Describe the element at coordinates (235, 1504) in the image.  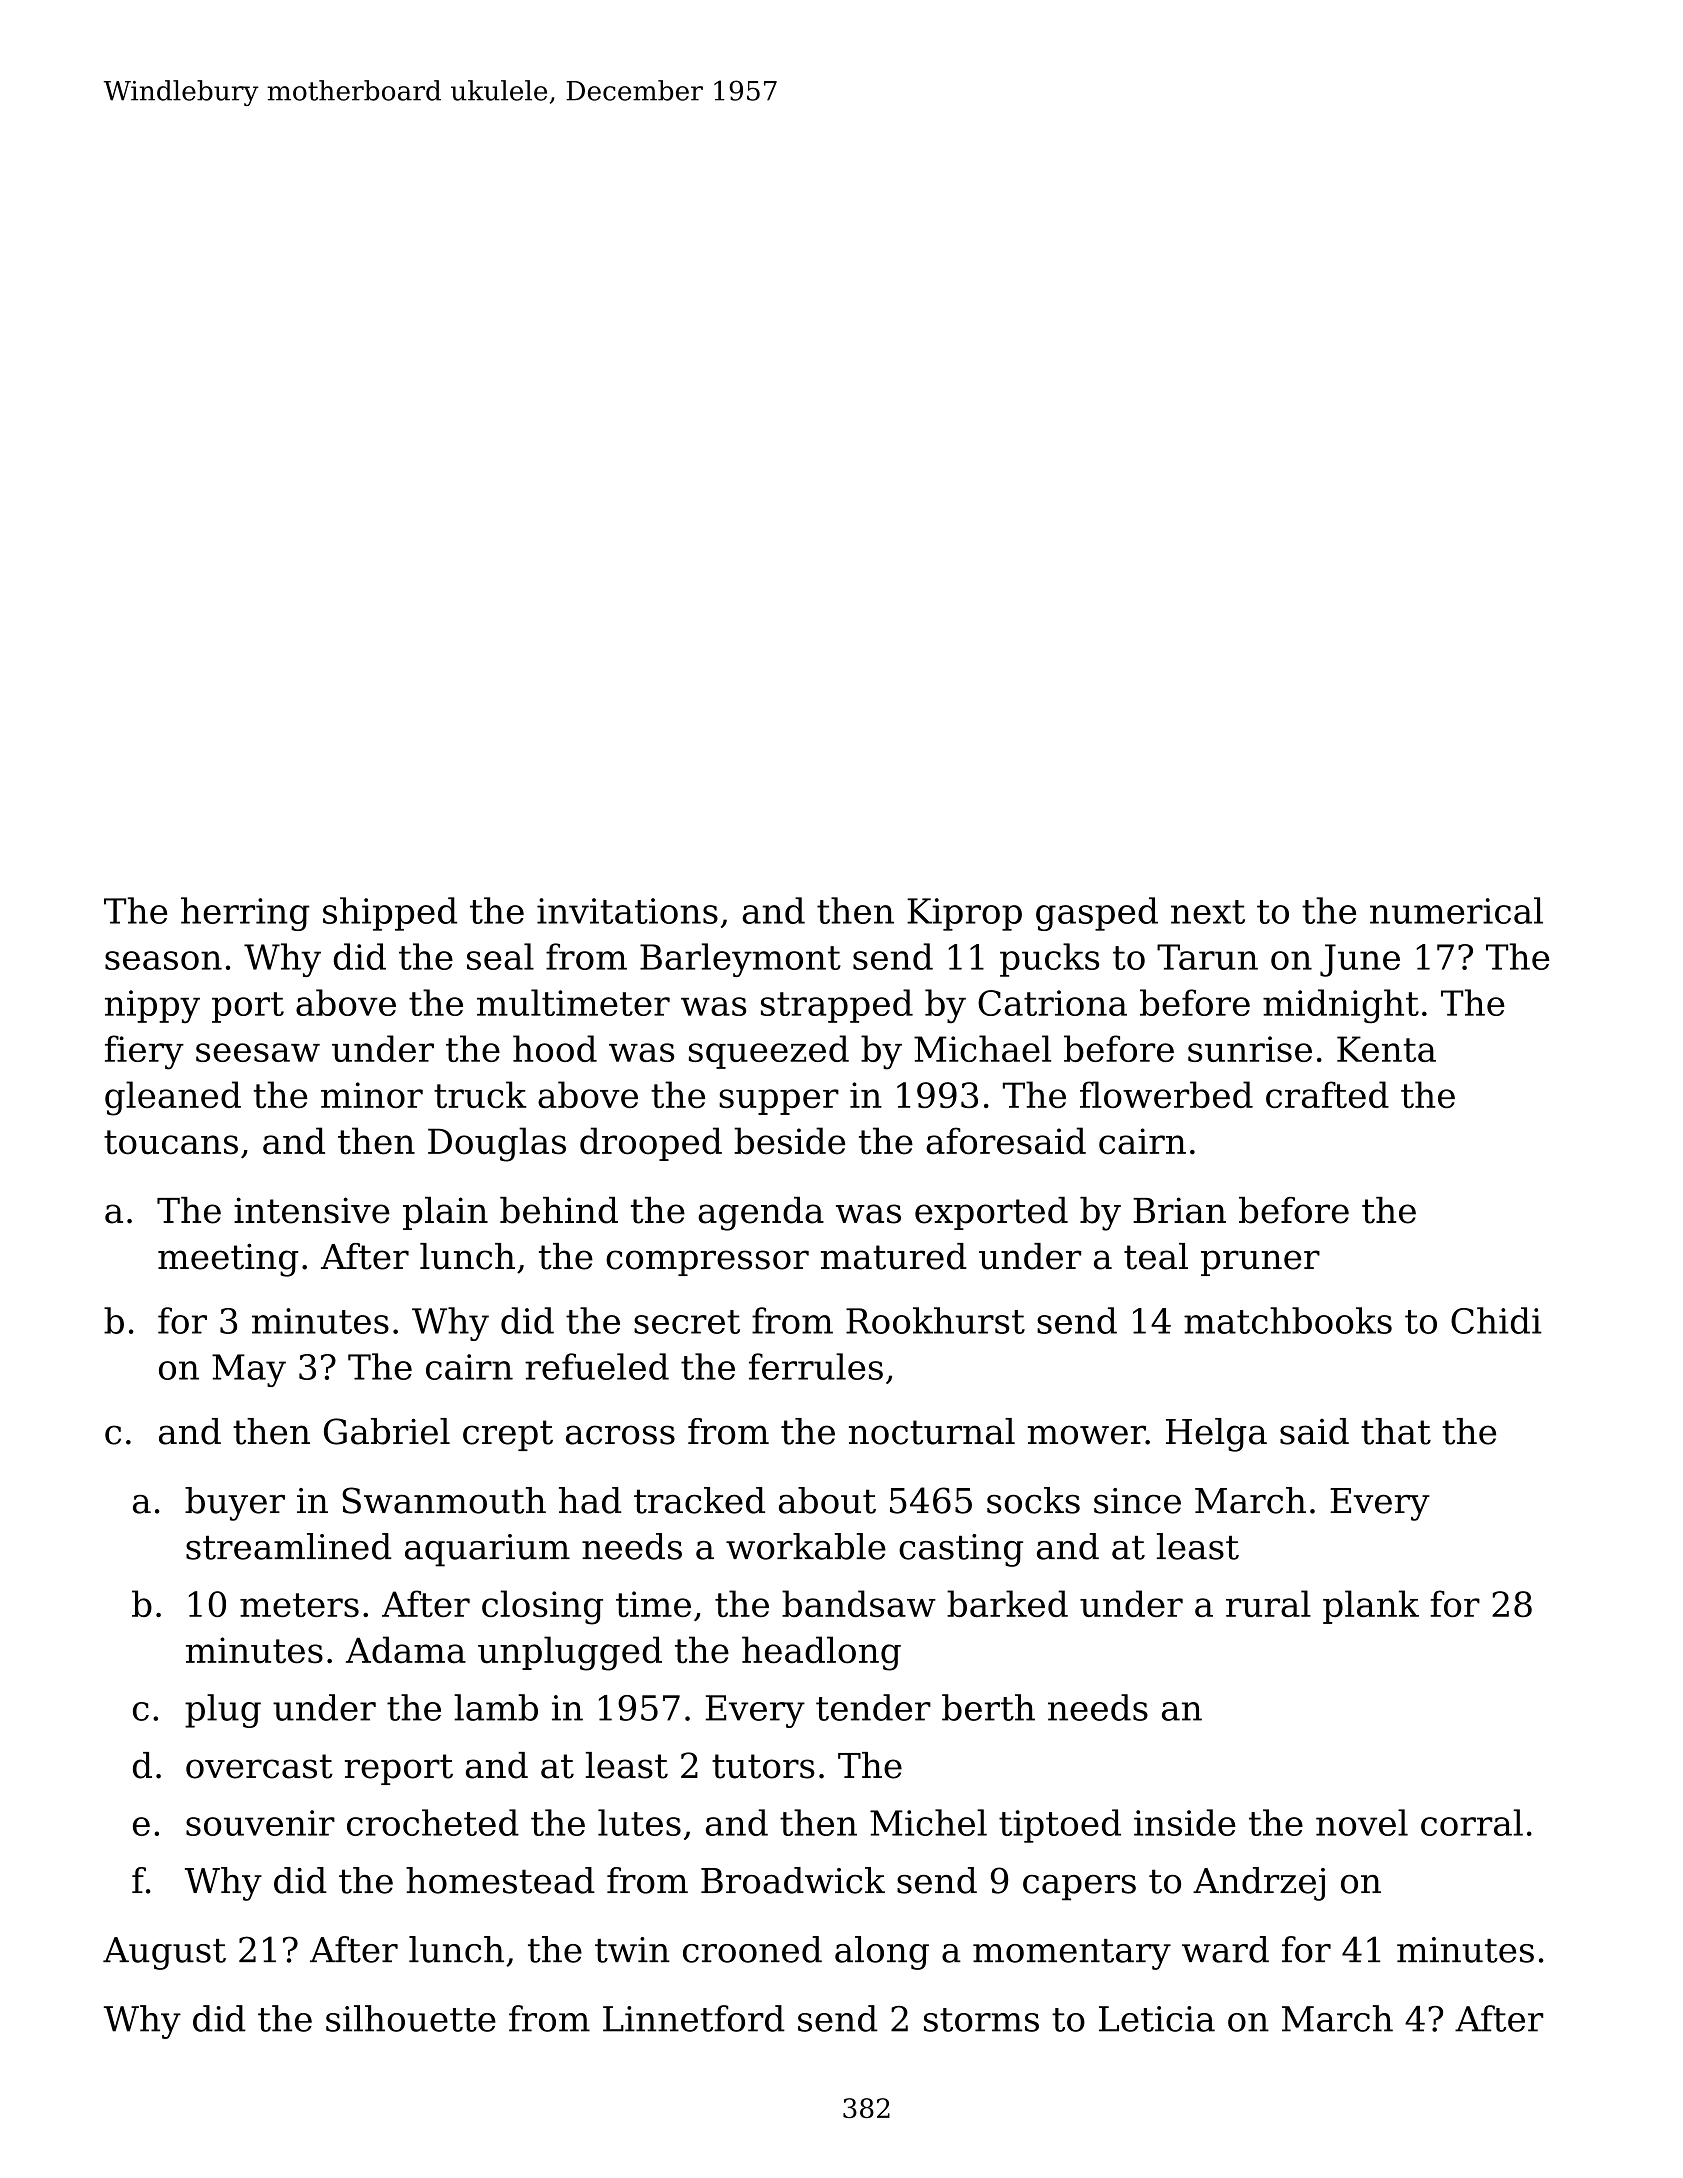
I see `buyer` at that location.
